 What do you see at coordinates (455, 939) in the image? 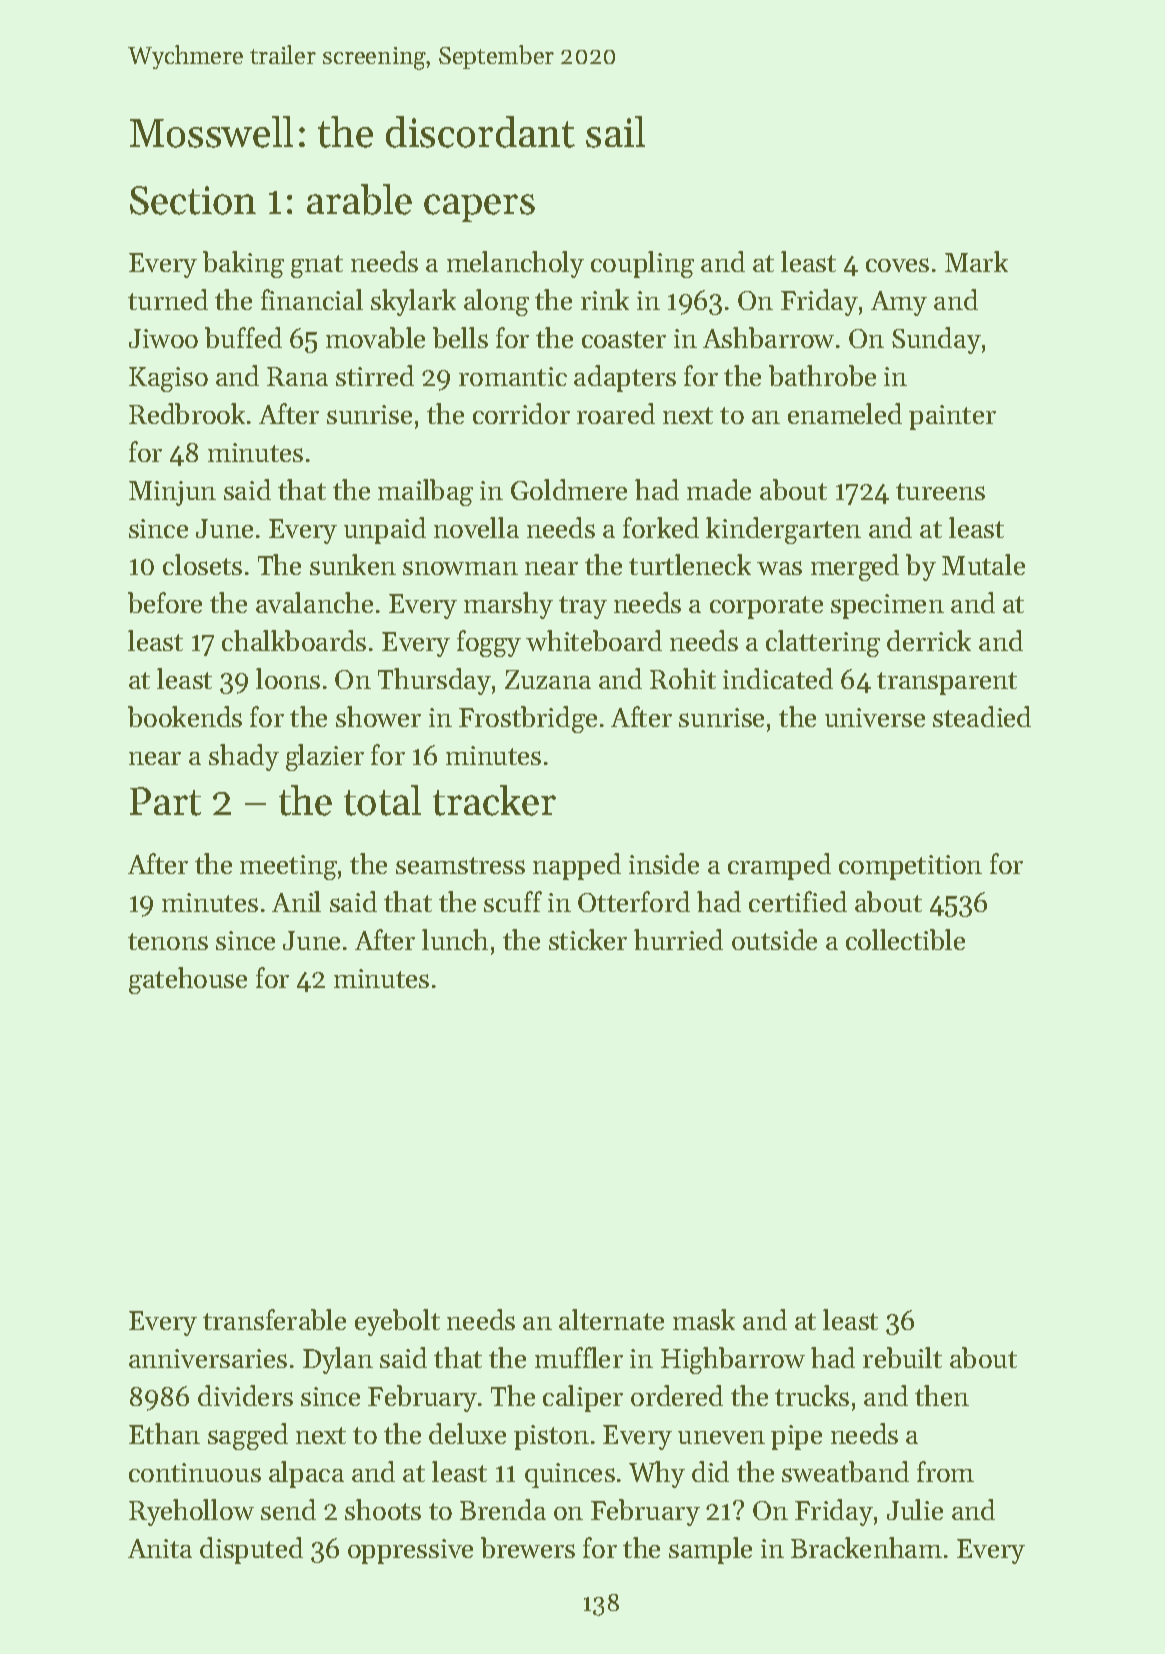
I see `lunch` at bounding box center [455, 939].
